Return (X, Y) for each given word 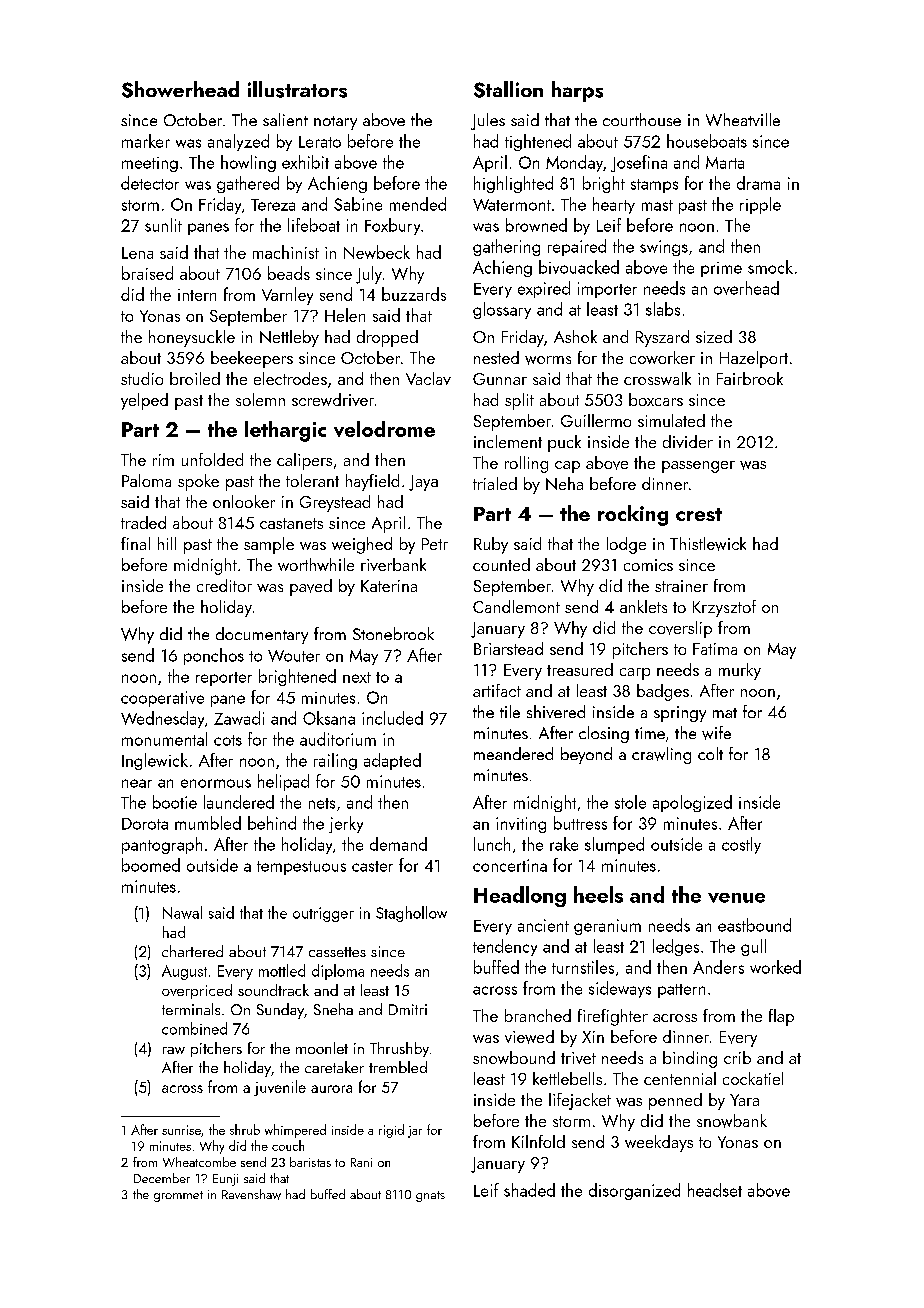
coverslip (680, 629)
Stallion (508, 89)
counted (501, 564)
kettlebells (567, 1078)
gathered (248, 184)
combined (194, 1028)
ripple (760, 205)
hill (167, 543)
